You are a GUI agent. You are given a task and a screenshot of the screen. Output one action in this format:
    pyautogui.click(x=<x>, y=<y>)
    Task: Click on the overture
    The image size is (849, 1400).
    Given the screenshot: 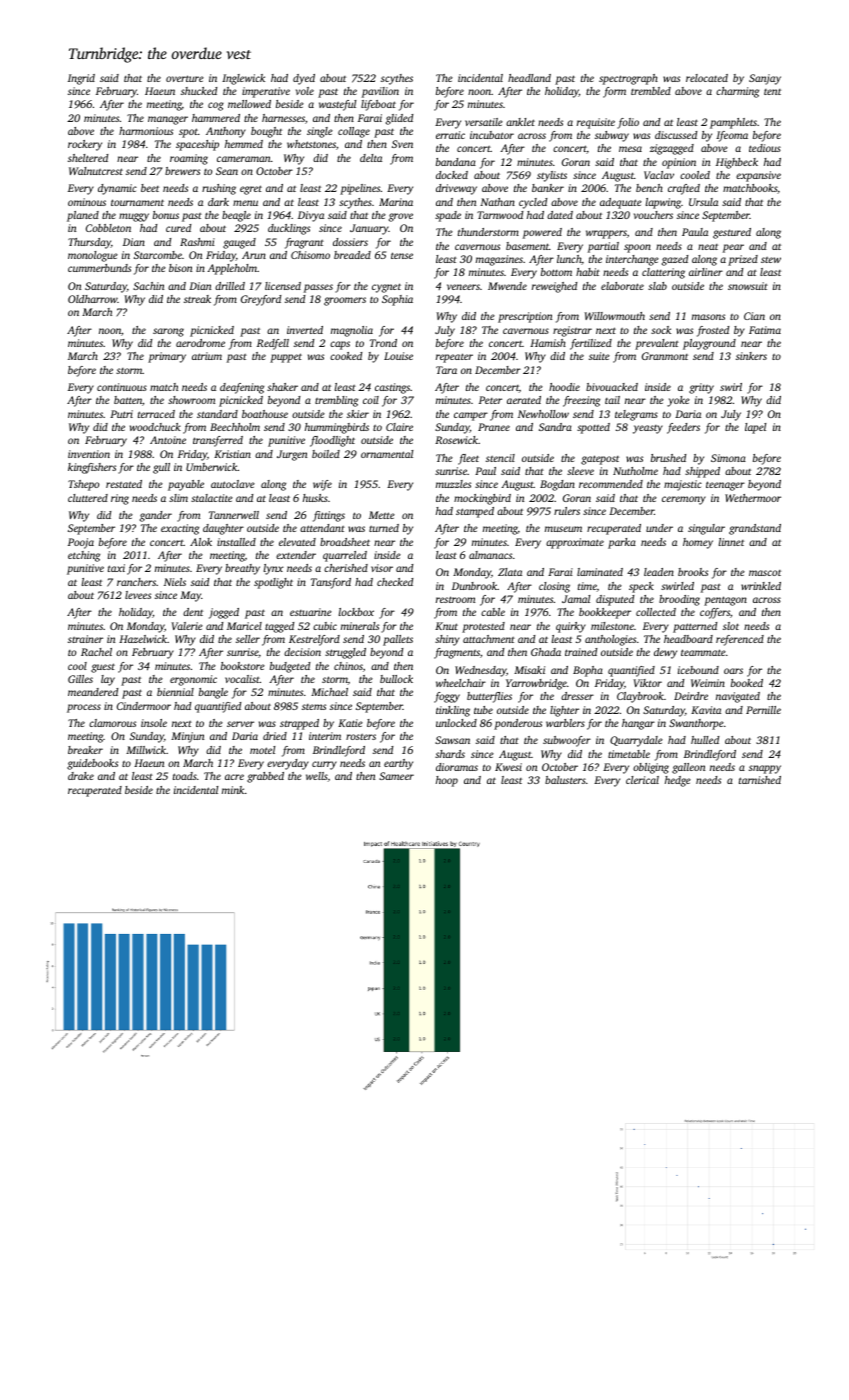 What is the action you would take?
    pyautogui.click(x=185, y=78)
